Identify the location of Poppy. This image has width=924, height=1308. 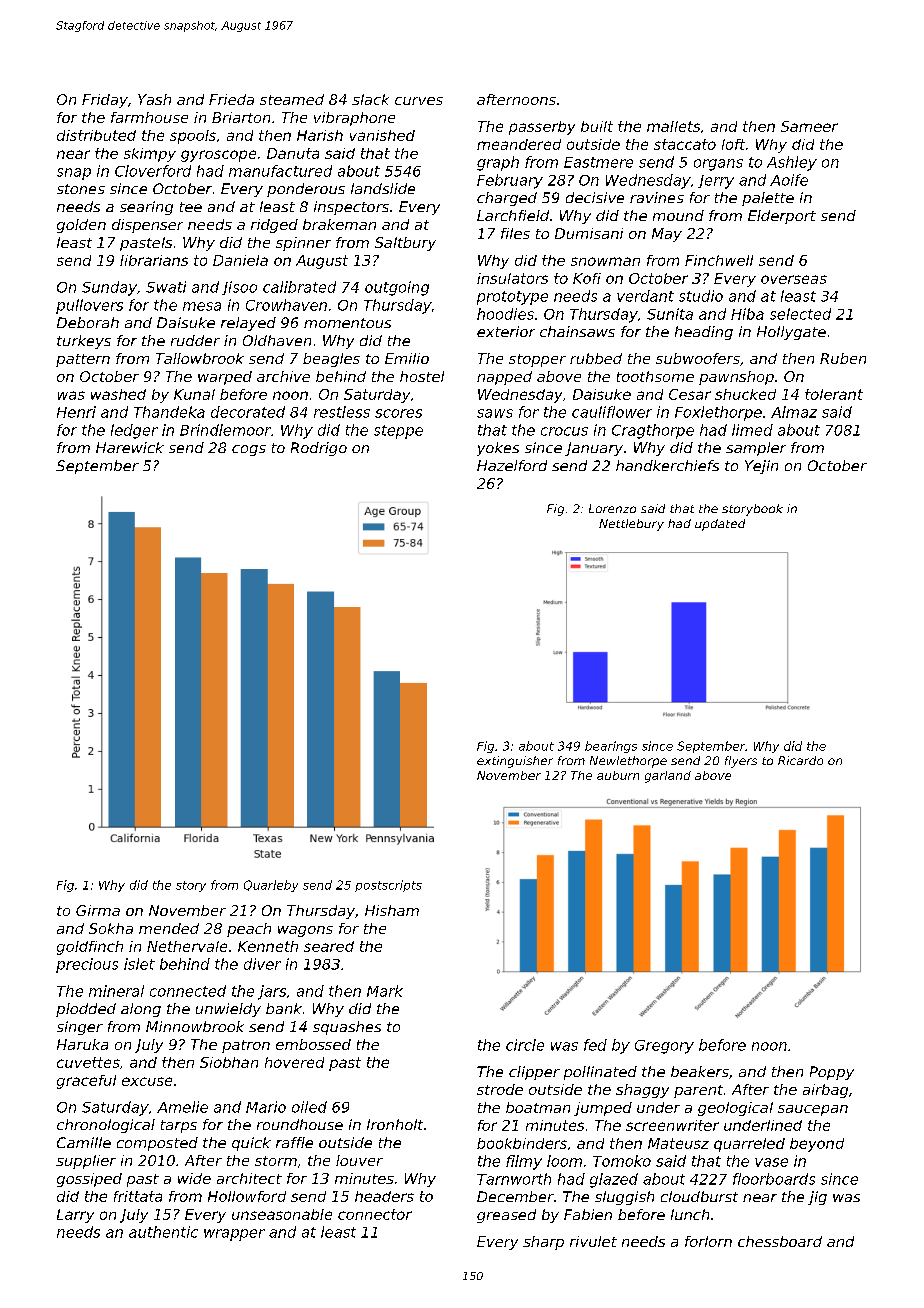
(832, 1073).
